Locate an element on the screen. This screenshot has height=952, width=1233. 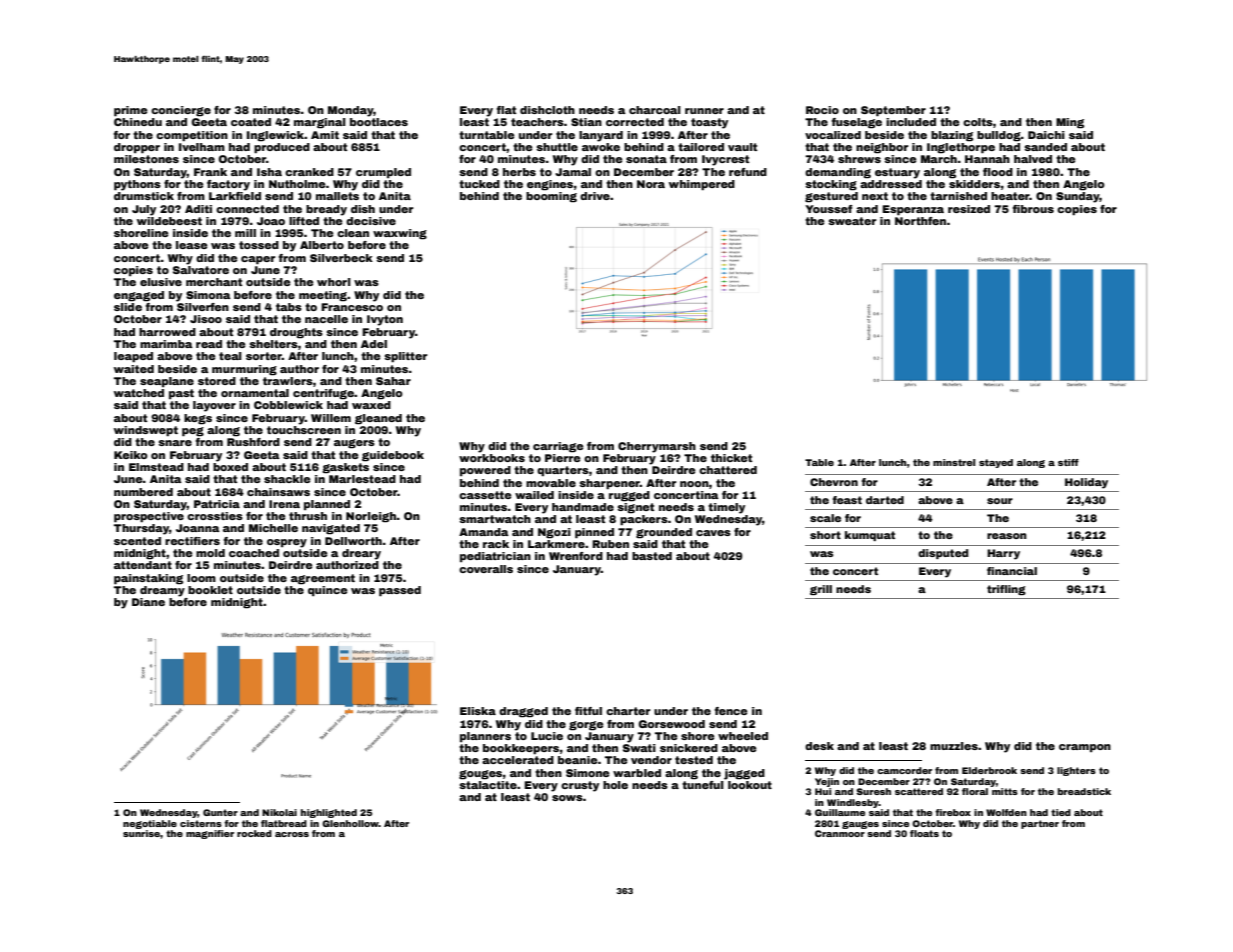
fence is located at coordinates (731, 711).
